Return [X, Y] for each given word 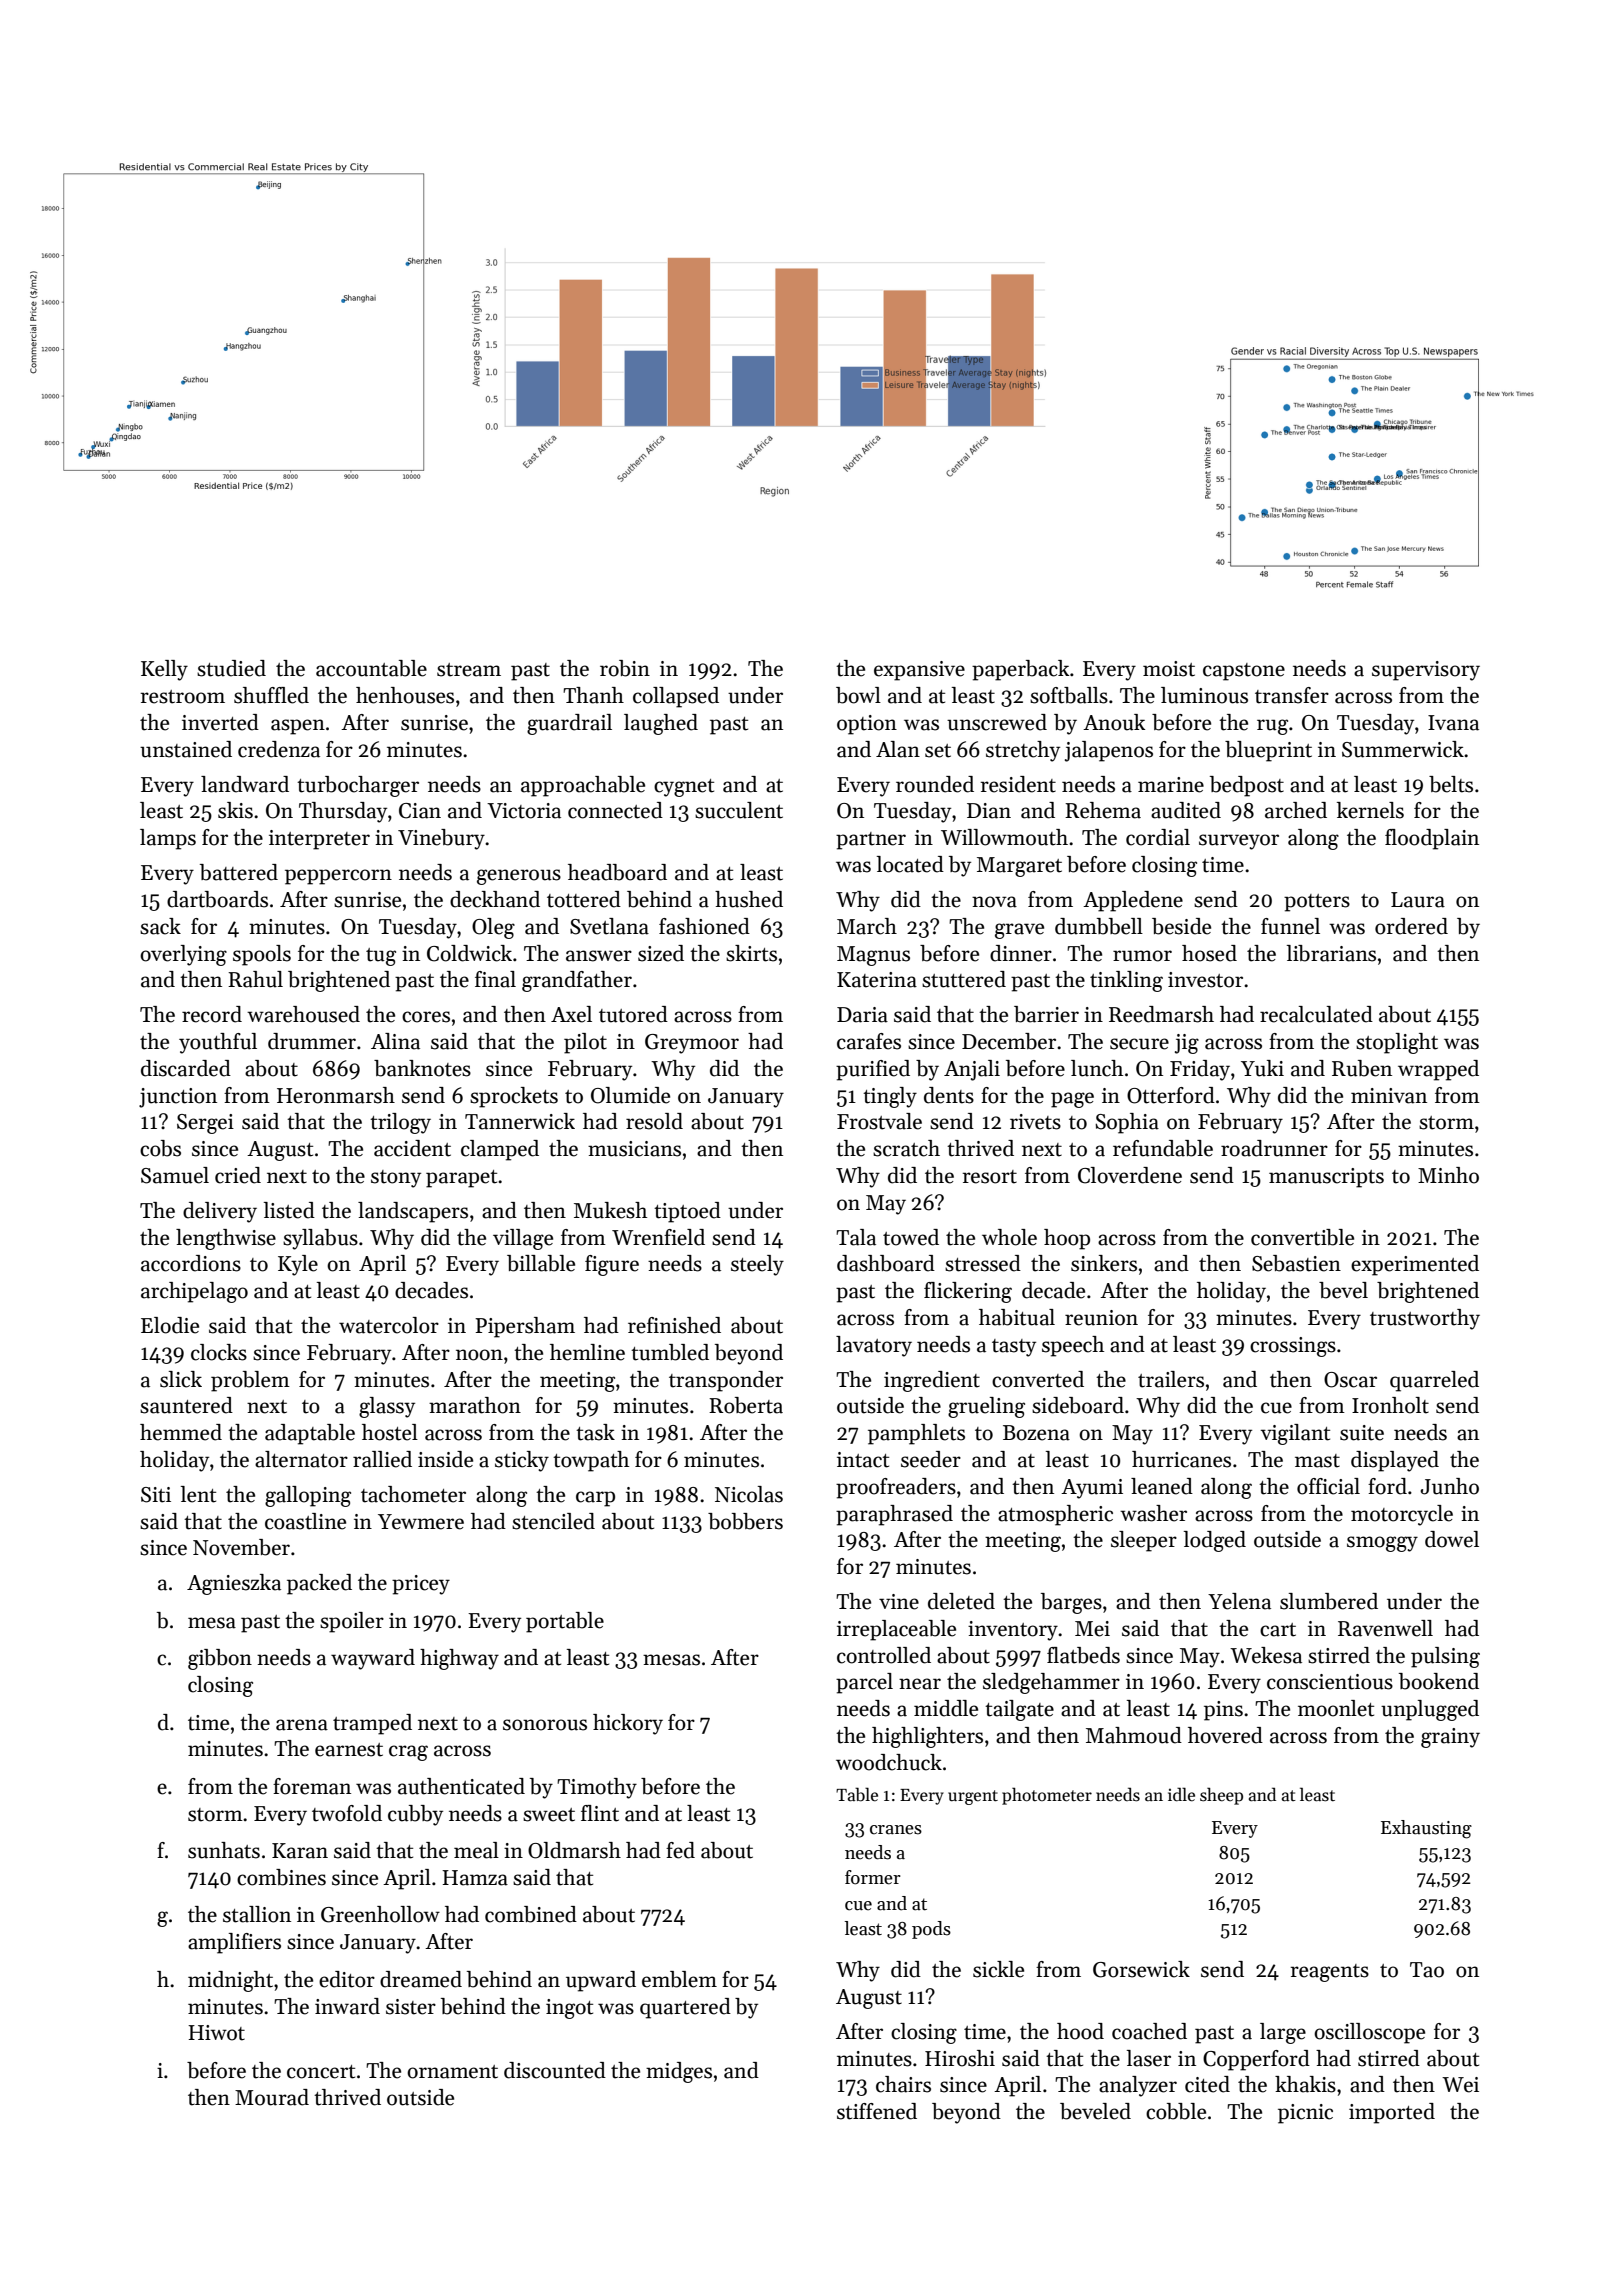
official [1328, 1486]
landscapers [413, 1212]
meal [476, 1850]
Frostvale [879, 1121]
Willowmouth [1004, 837]
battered [239, 872]
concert [321, 2072]
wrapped [1438, 1070]
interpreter [319, 840]
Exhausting [1426, 1829]
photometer [1047, 1796]
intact [863, 1460]
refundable [1163, 1148]
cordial [1158, 837]
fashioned [704, 926]
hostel [390, 1432]
